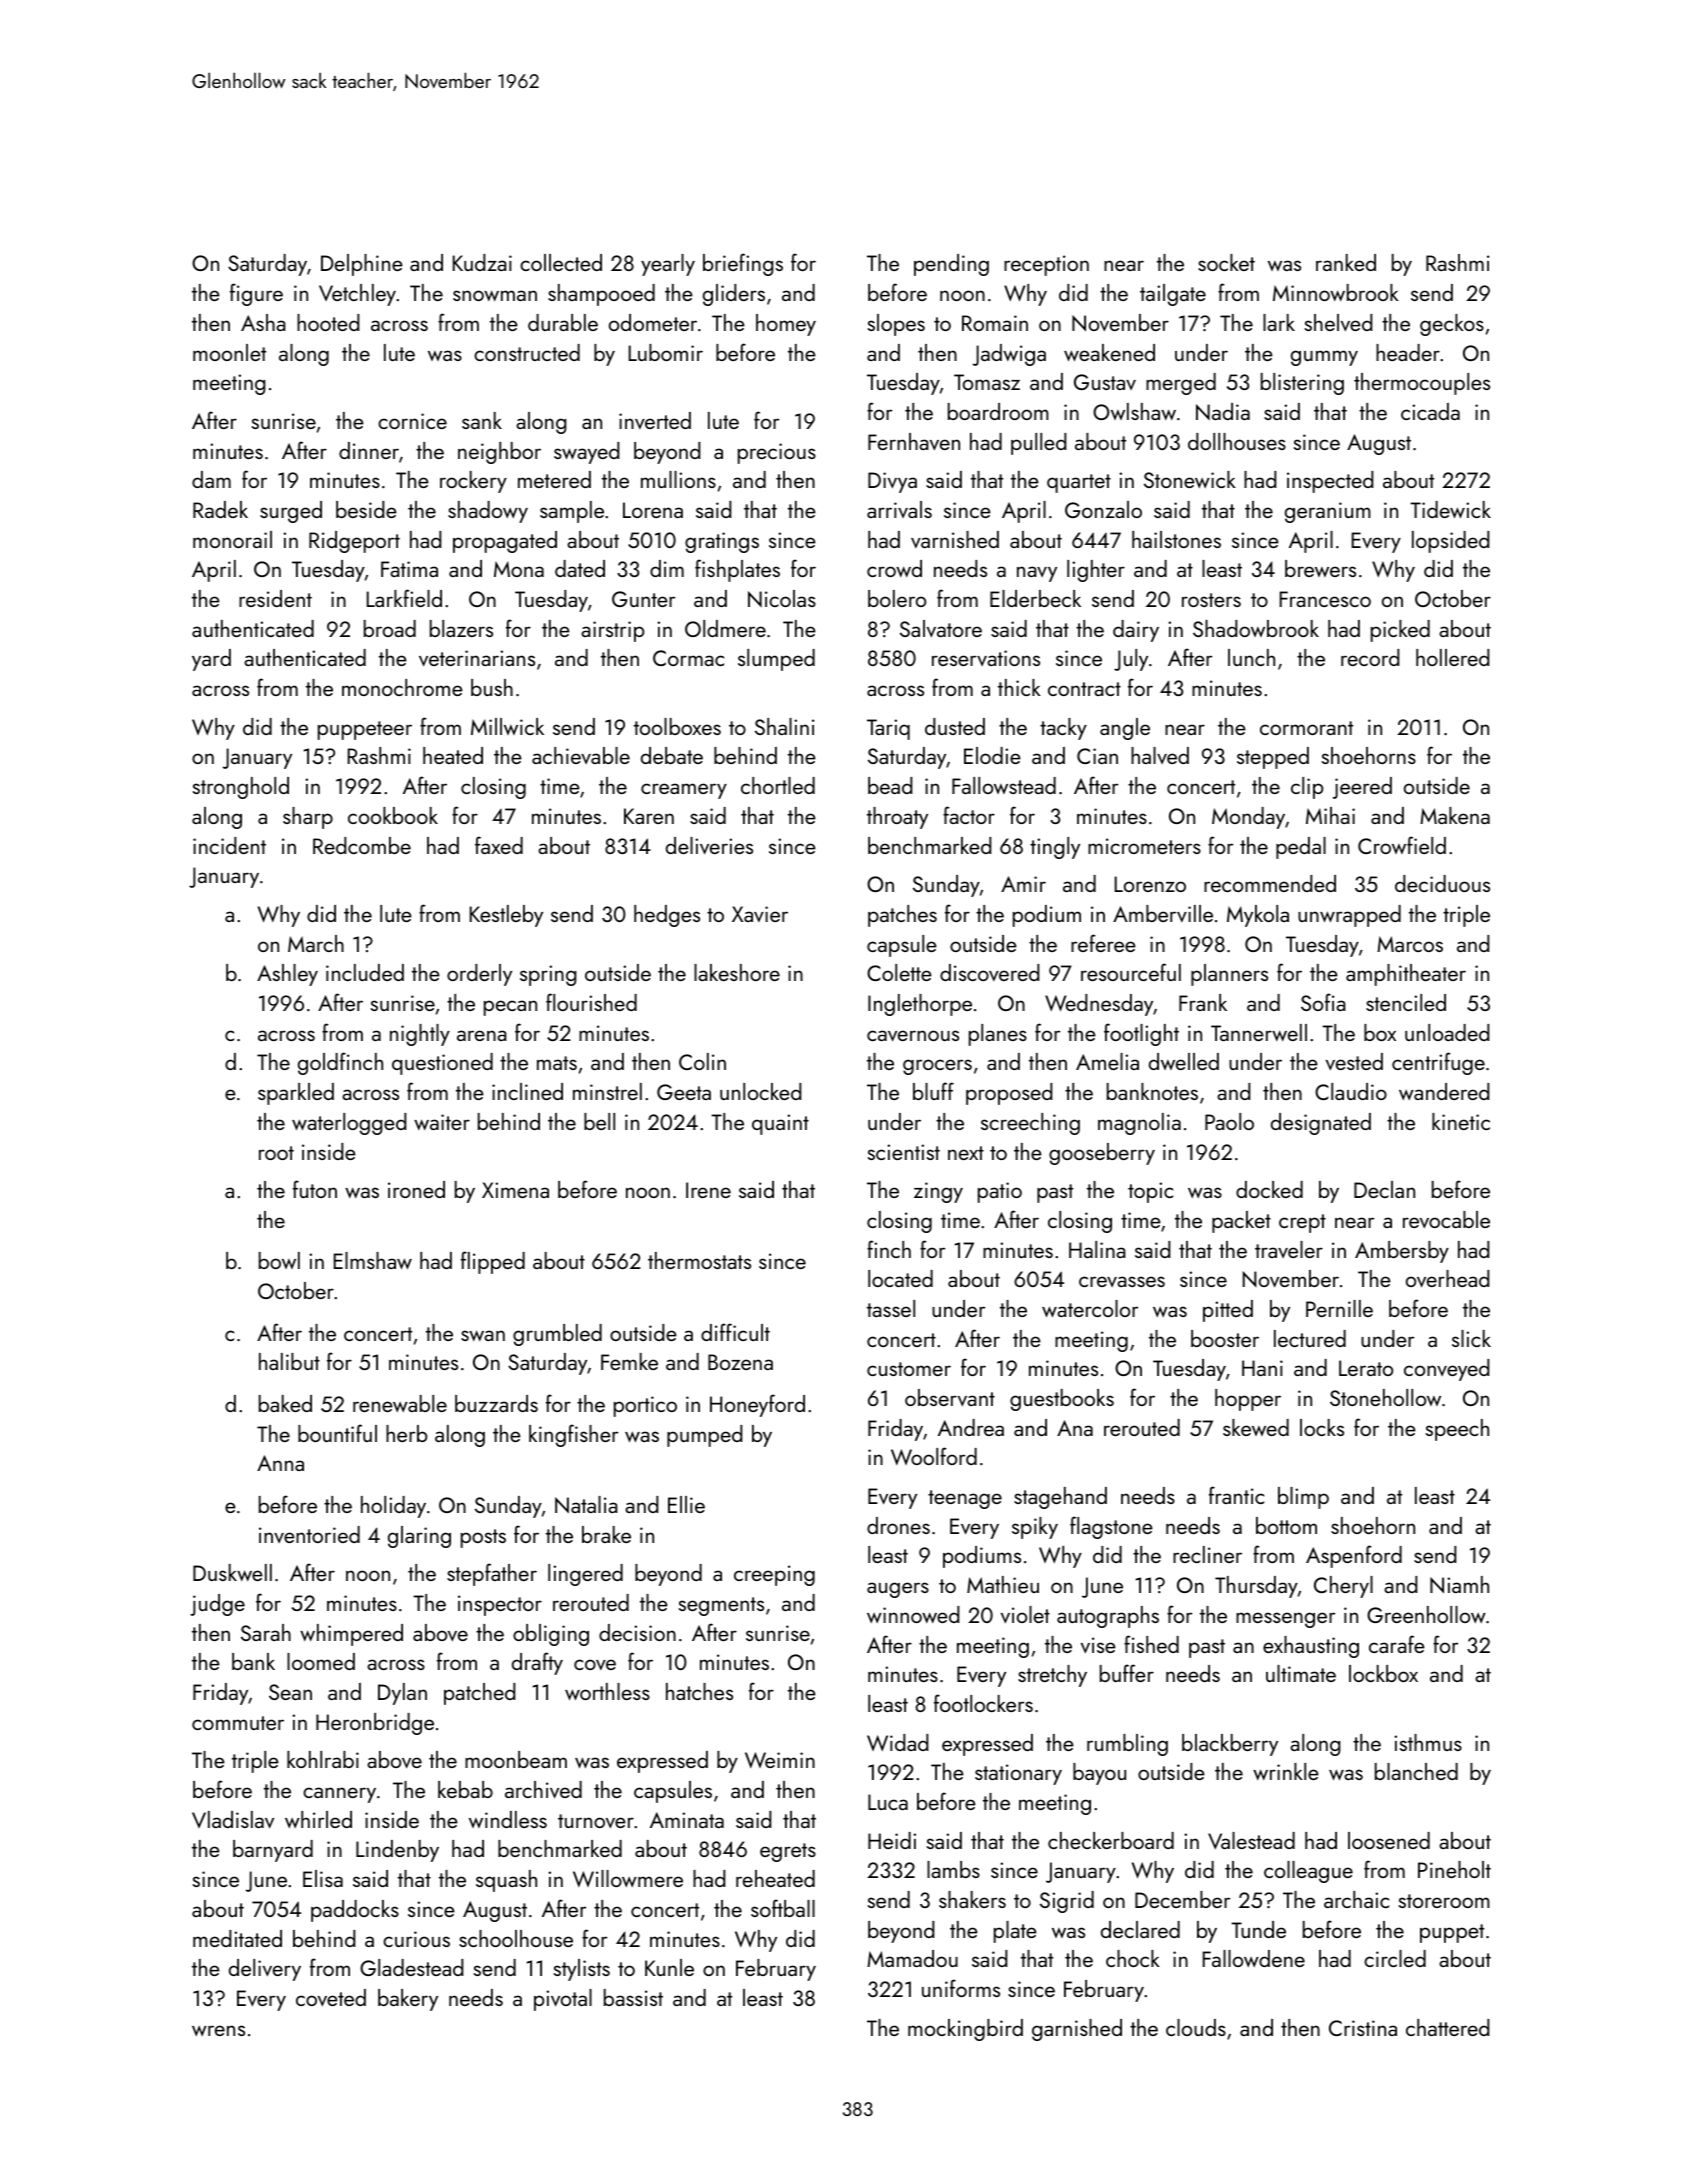 The width and height of the image is (1683, 2178). What do you see at coordinates (323, 1878) in the image?
I see `Elisa` at bounding box center [323, 1878].
